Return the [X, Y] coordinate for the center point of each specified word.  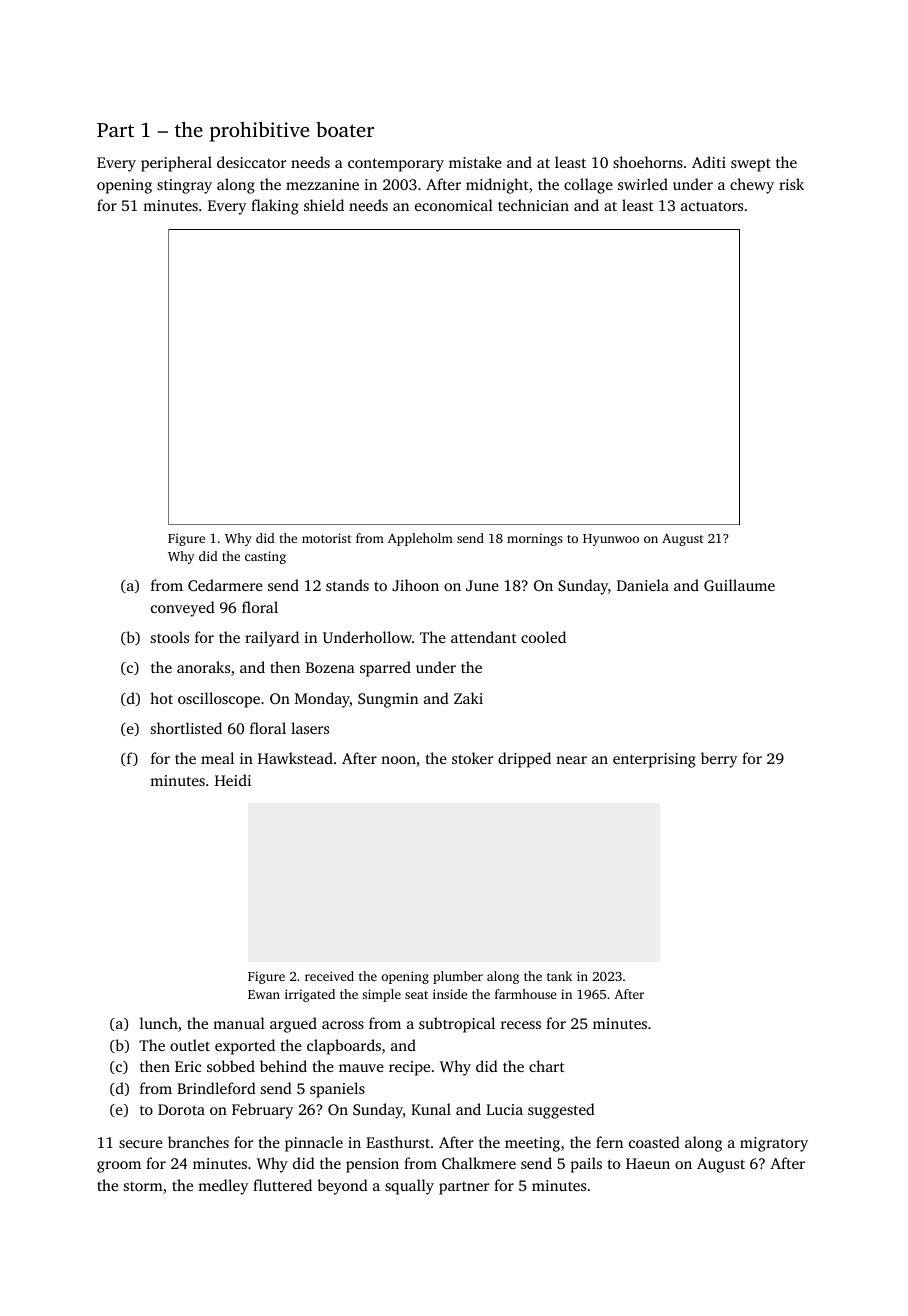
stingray [184, 186]
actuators [712, 206]
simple [381, 995]
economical [454, 205]
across [343, 1025]
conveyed [183, 609]
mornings [535, 539]
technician [533, 205]
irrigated [310, 995]
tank [559, 976]
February [262, 1111]
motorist [327, 538]
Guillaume [739, 585]
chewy [752, 186]
